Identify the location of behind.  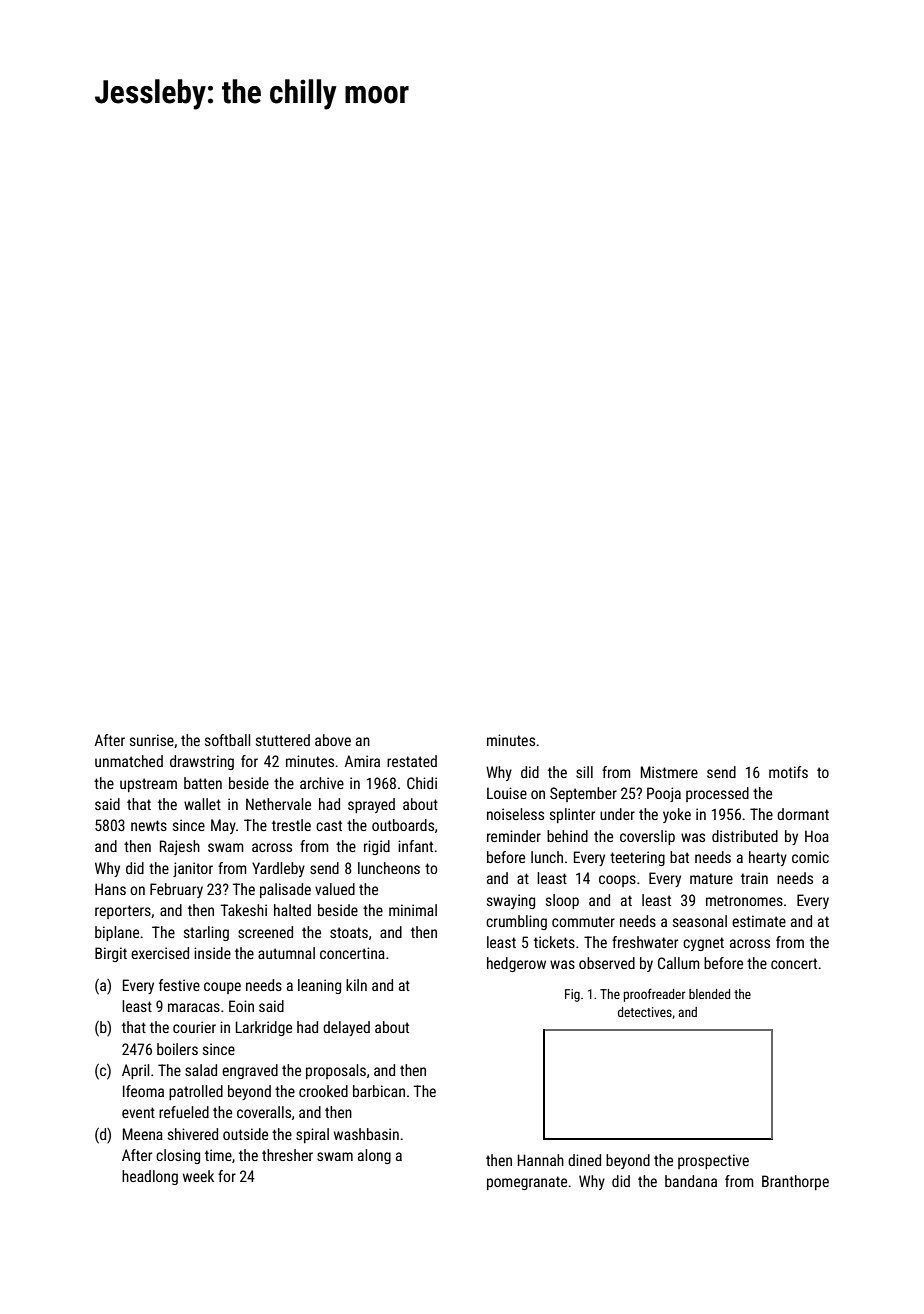
(567, 836).
